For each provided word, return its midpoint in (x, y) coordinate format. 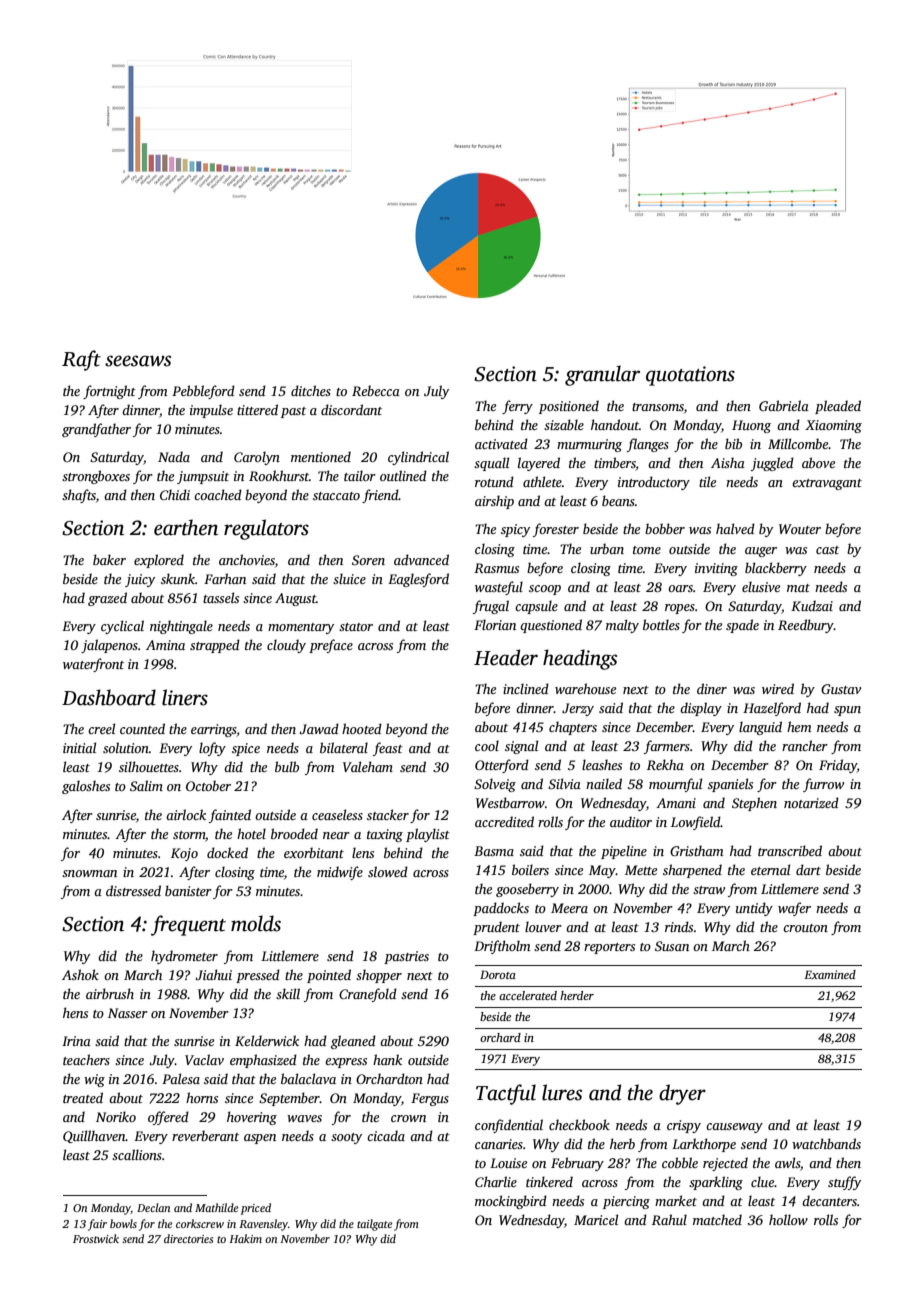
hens (75, 1012)
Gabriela (784, 405)
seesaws (138, 361)
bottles (661, 624)
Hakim (245, 1238)
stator (356, 627)
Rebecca (376, 390)
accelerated (528, 995)
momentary (301, 628)
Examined (830, 974)
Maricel (596, 1219)
